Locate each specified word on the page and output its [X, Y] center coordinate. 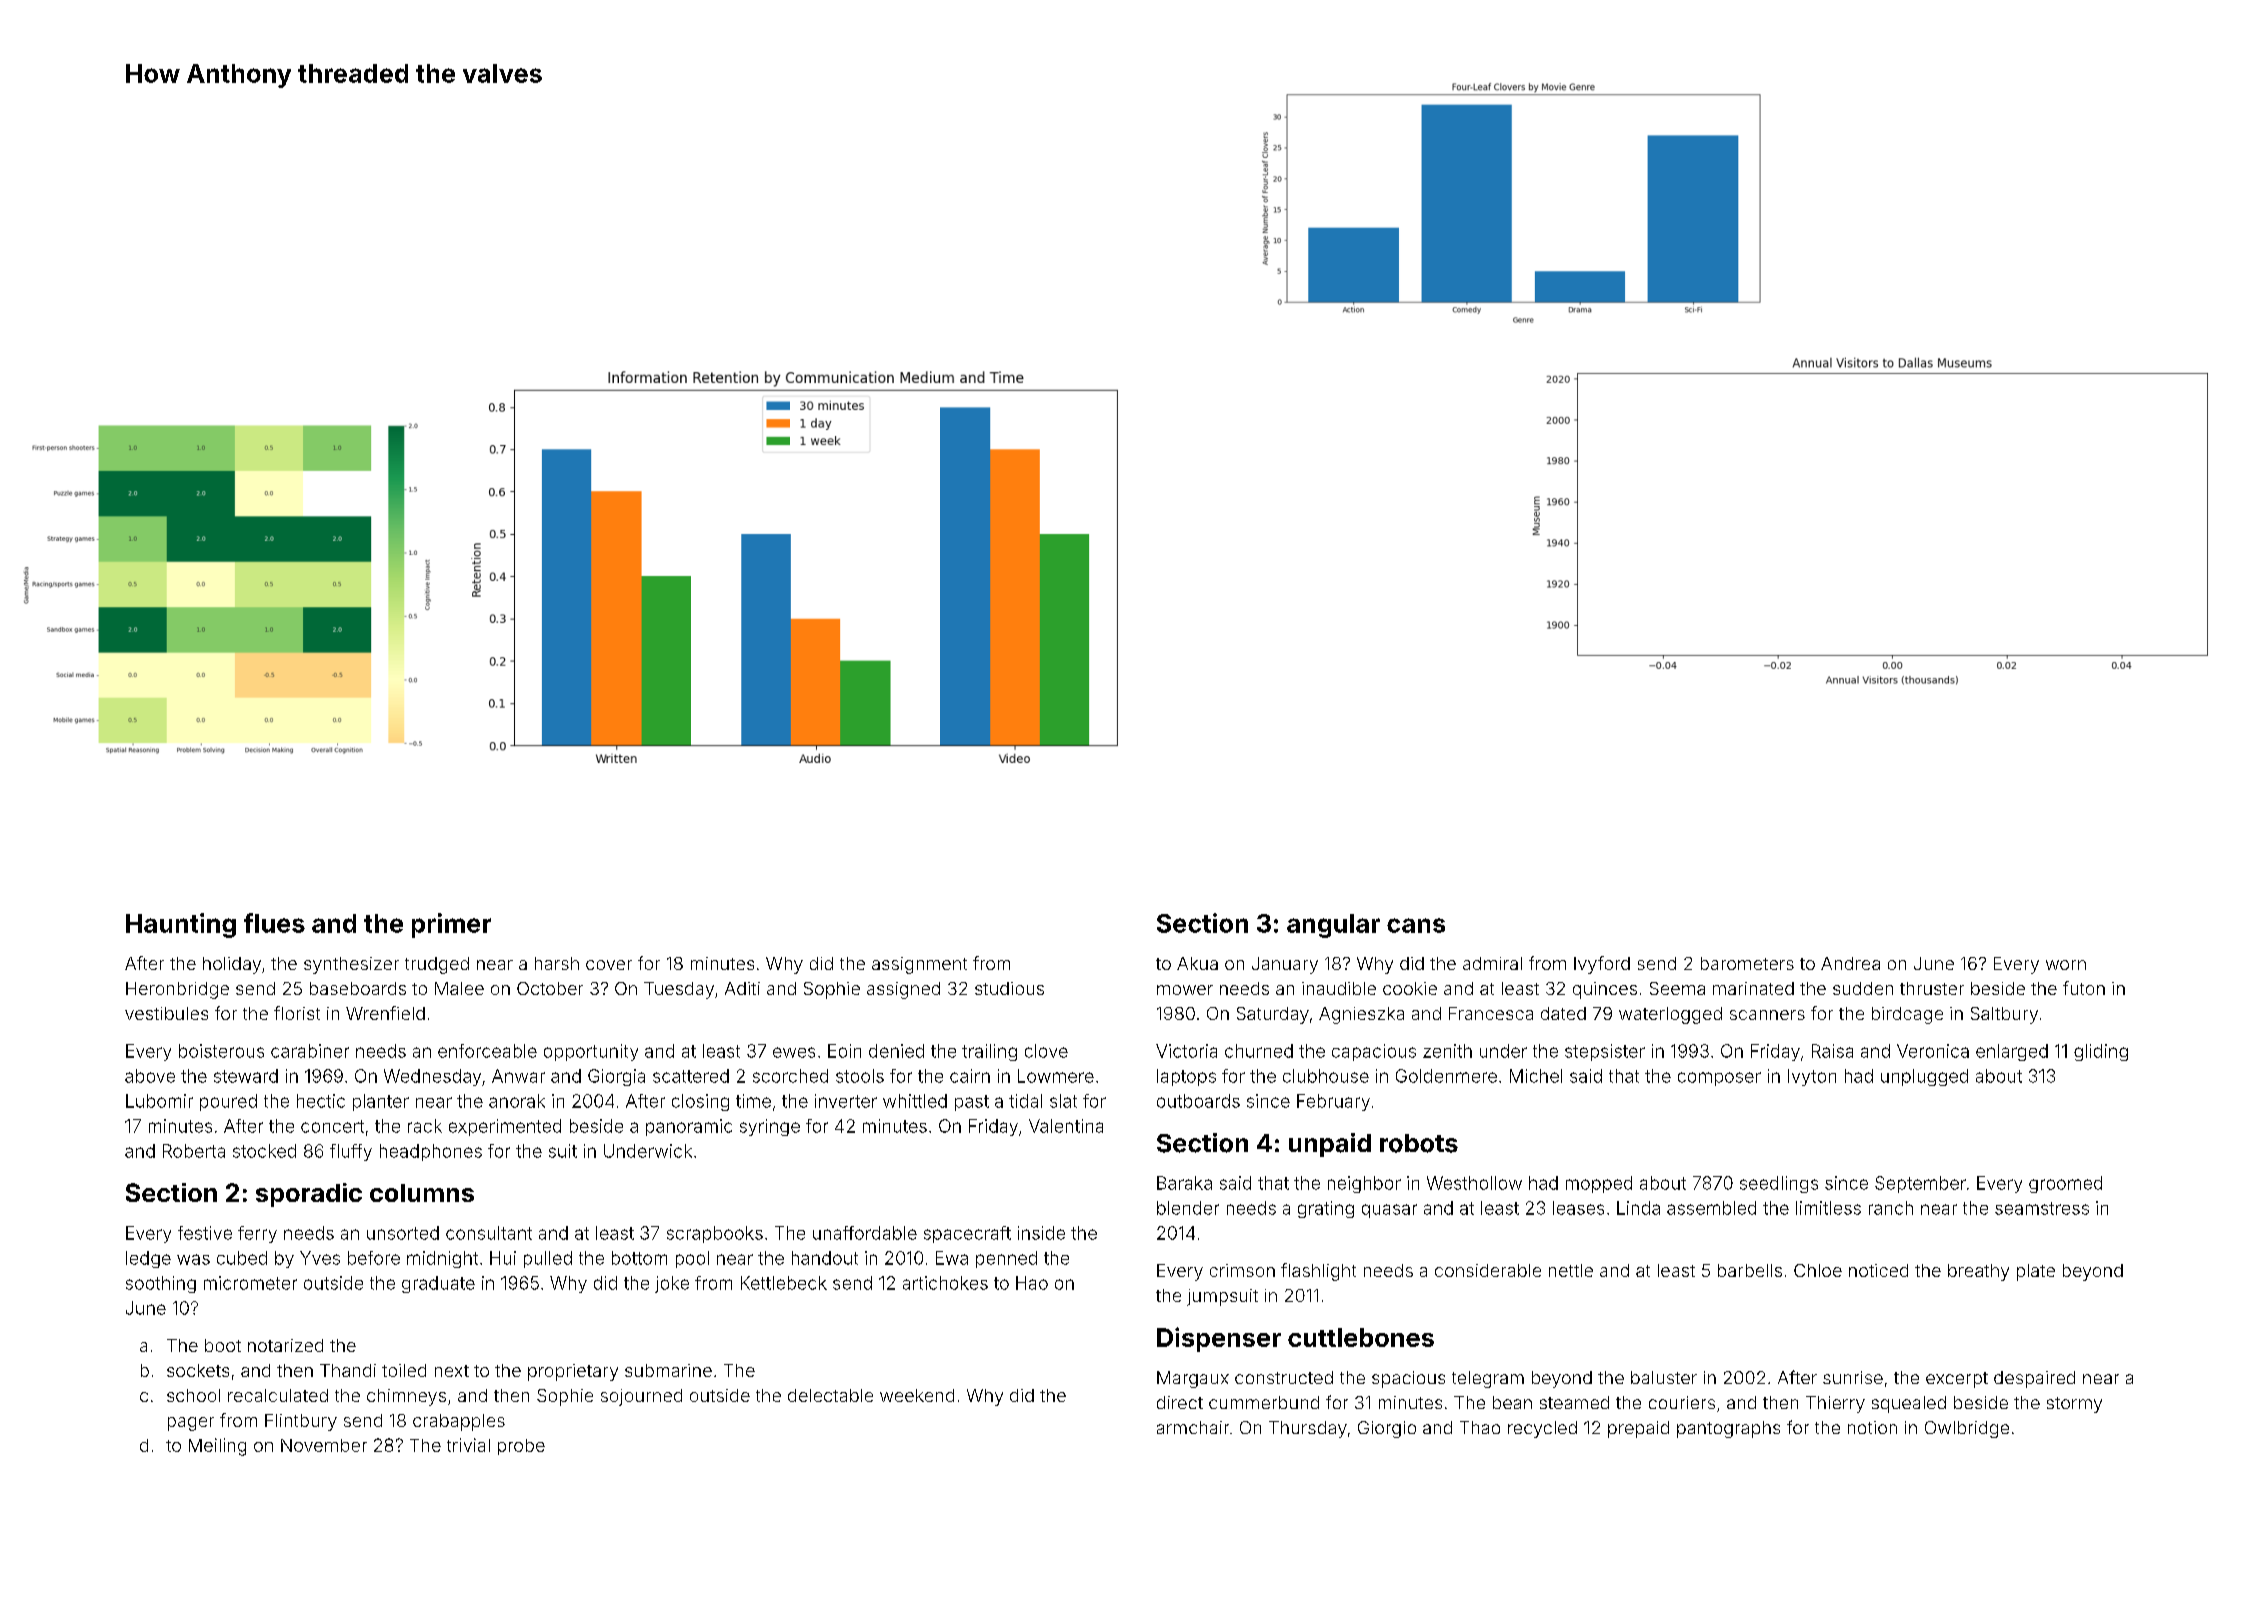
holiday [232, 965]
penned [1006, 1259]
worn [2066, 965]
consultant [489, 1233]
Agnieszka [1361, 1015]
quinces [1605, 990]
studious [1009, 988]
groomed [2065, 1184]
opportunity [591, 1052]
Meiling [217, 1447]
